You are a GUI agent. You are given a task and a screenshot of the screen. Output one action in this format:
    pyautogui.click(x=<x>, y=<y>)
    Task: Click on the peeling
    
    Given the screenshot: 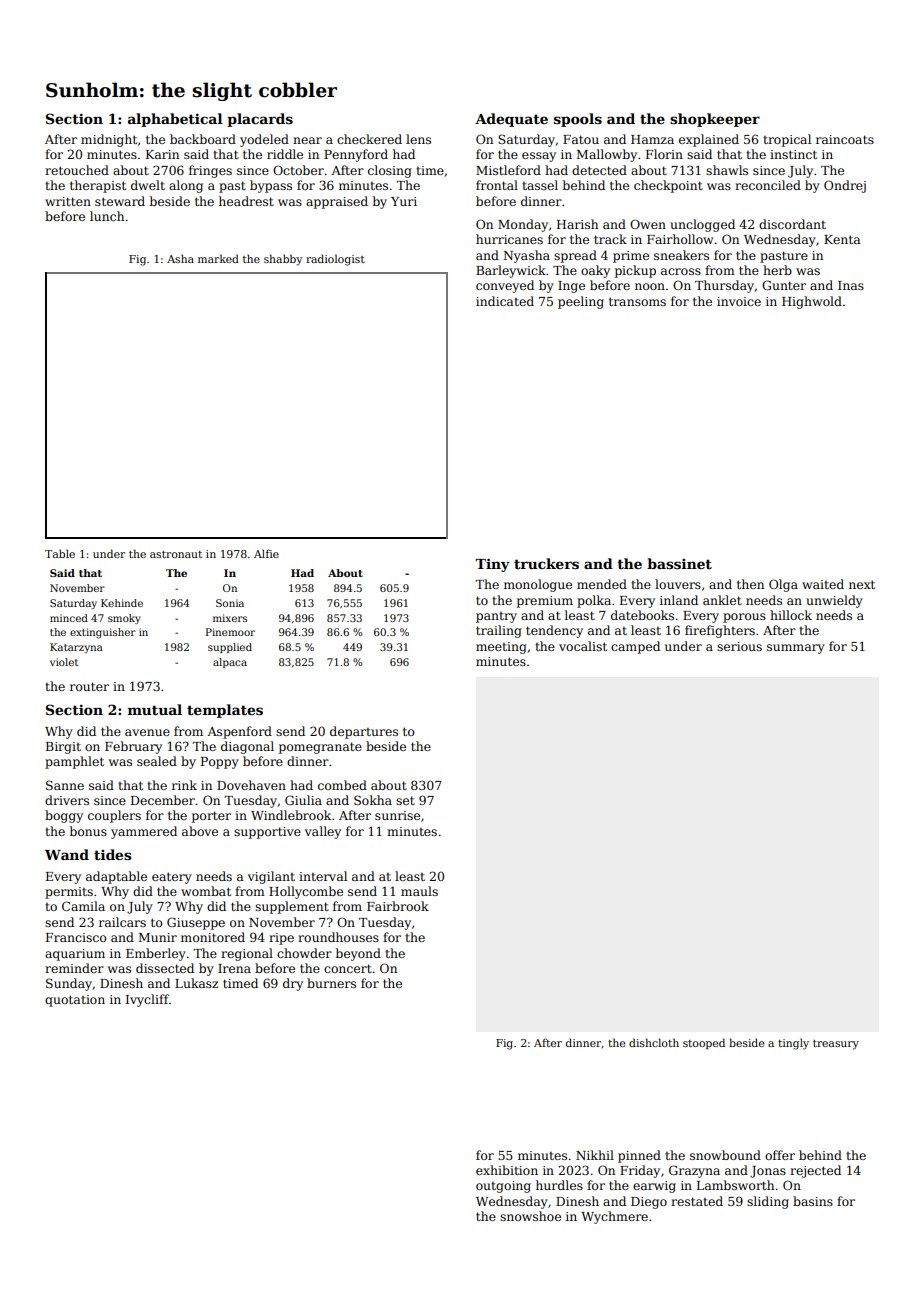 What is the action you would take?
    pyautogui.click(x=581, y=302)
